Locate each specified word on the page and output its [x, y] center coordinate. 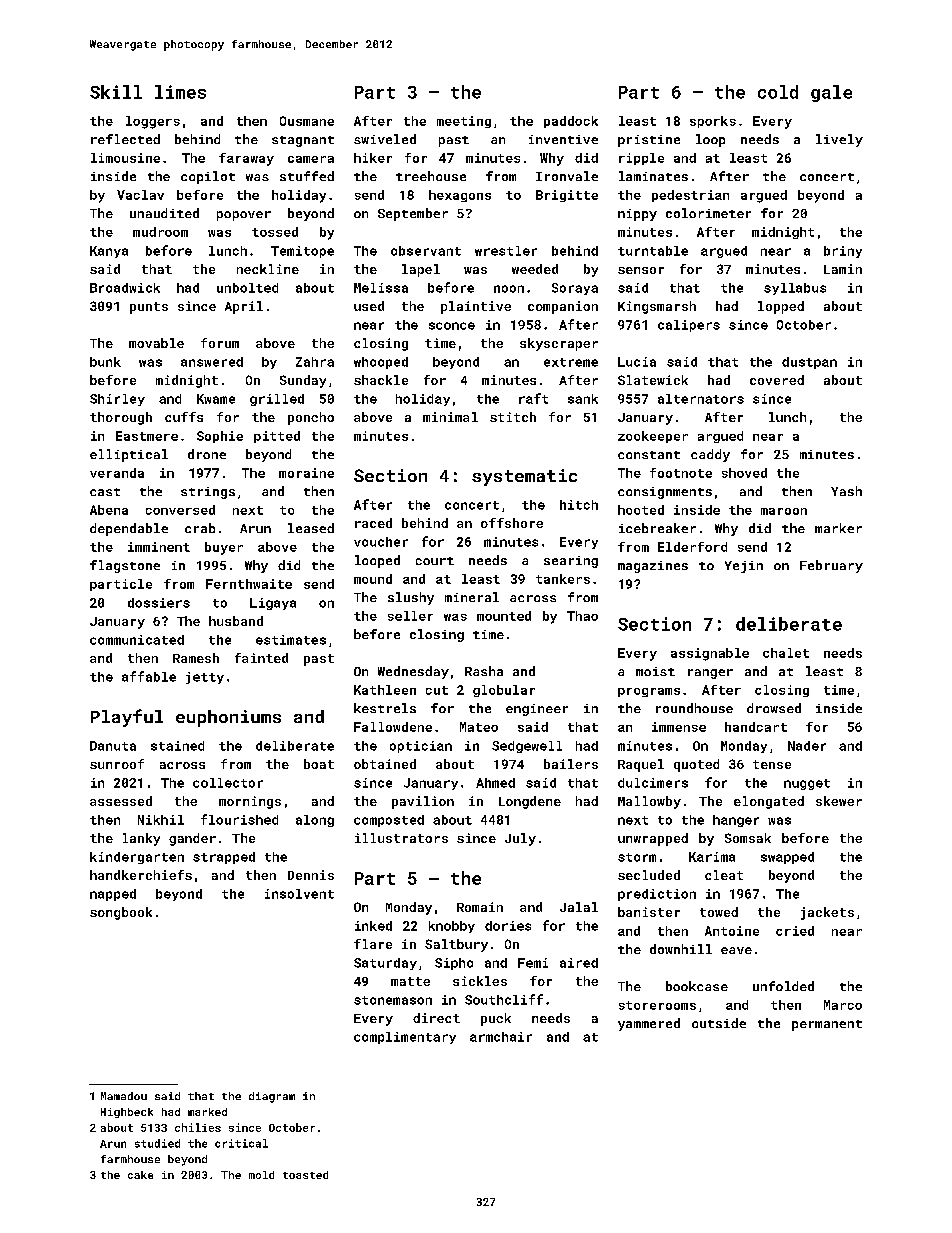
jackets [827, 913]
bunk [105, 362]
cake [140, 1175]
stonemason [393, 1000]
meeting [464, 122]
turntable [653, 251]
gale [831, 93]
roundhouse [694, 708]
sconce [452, 326]
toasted [305, 1175]
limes [180, 92]
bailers [571, 764]
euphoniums [228, 718]
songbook [121, 913]
